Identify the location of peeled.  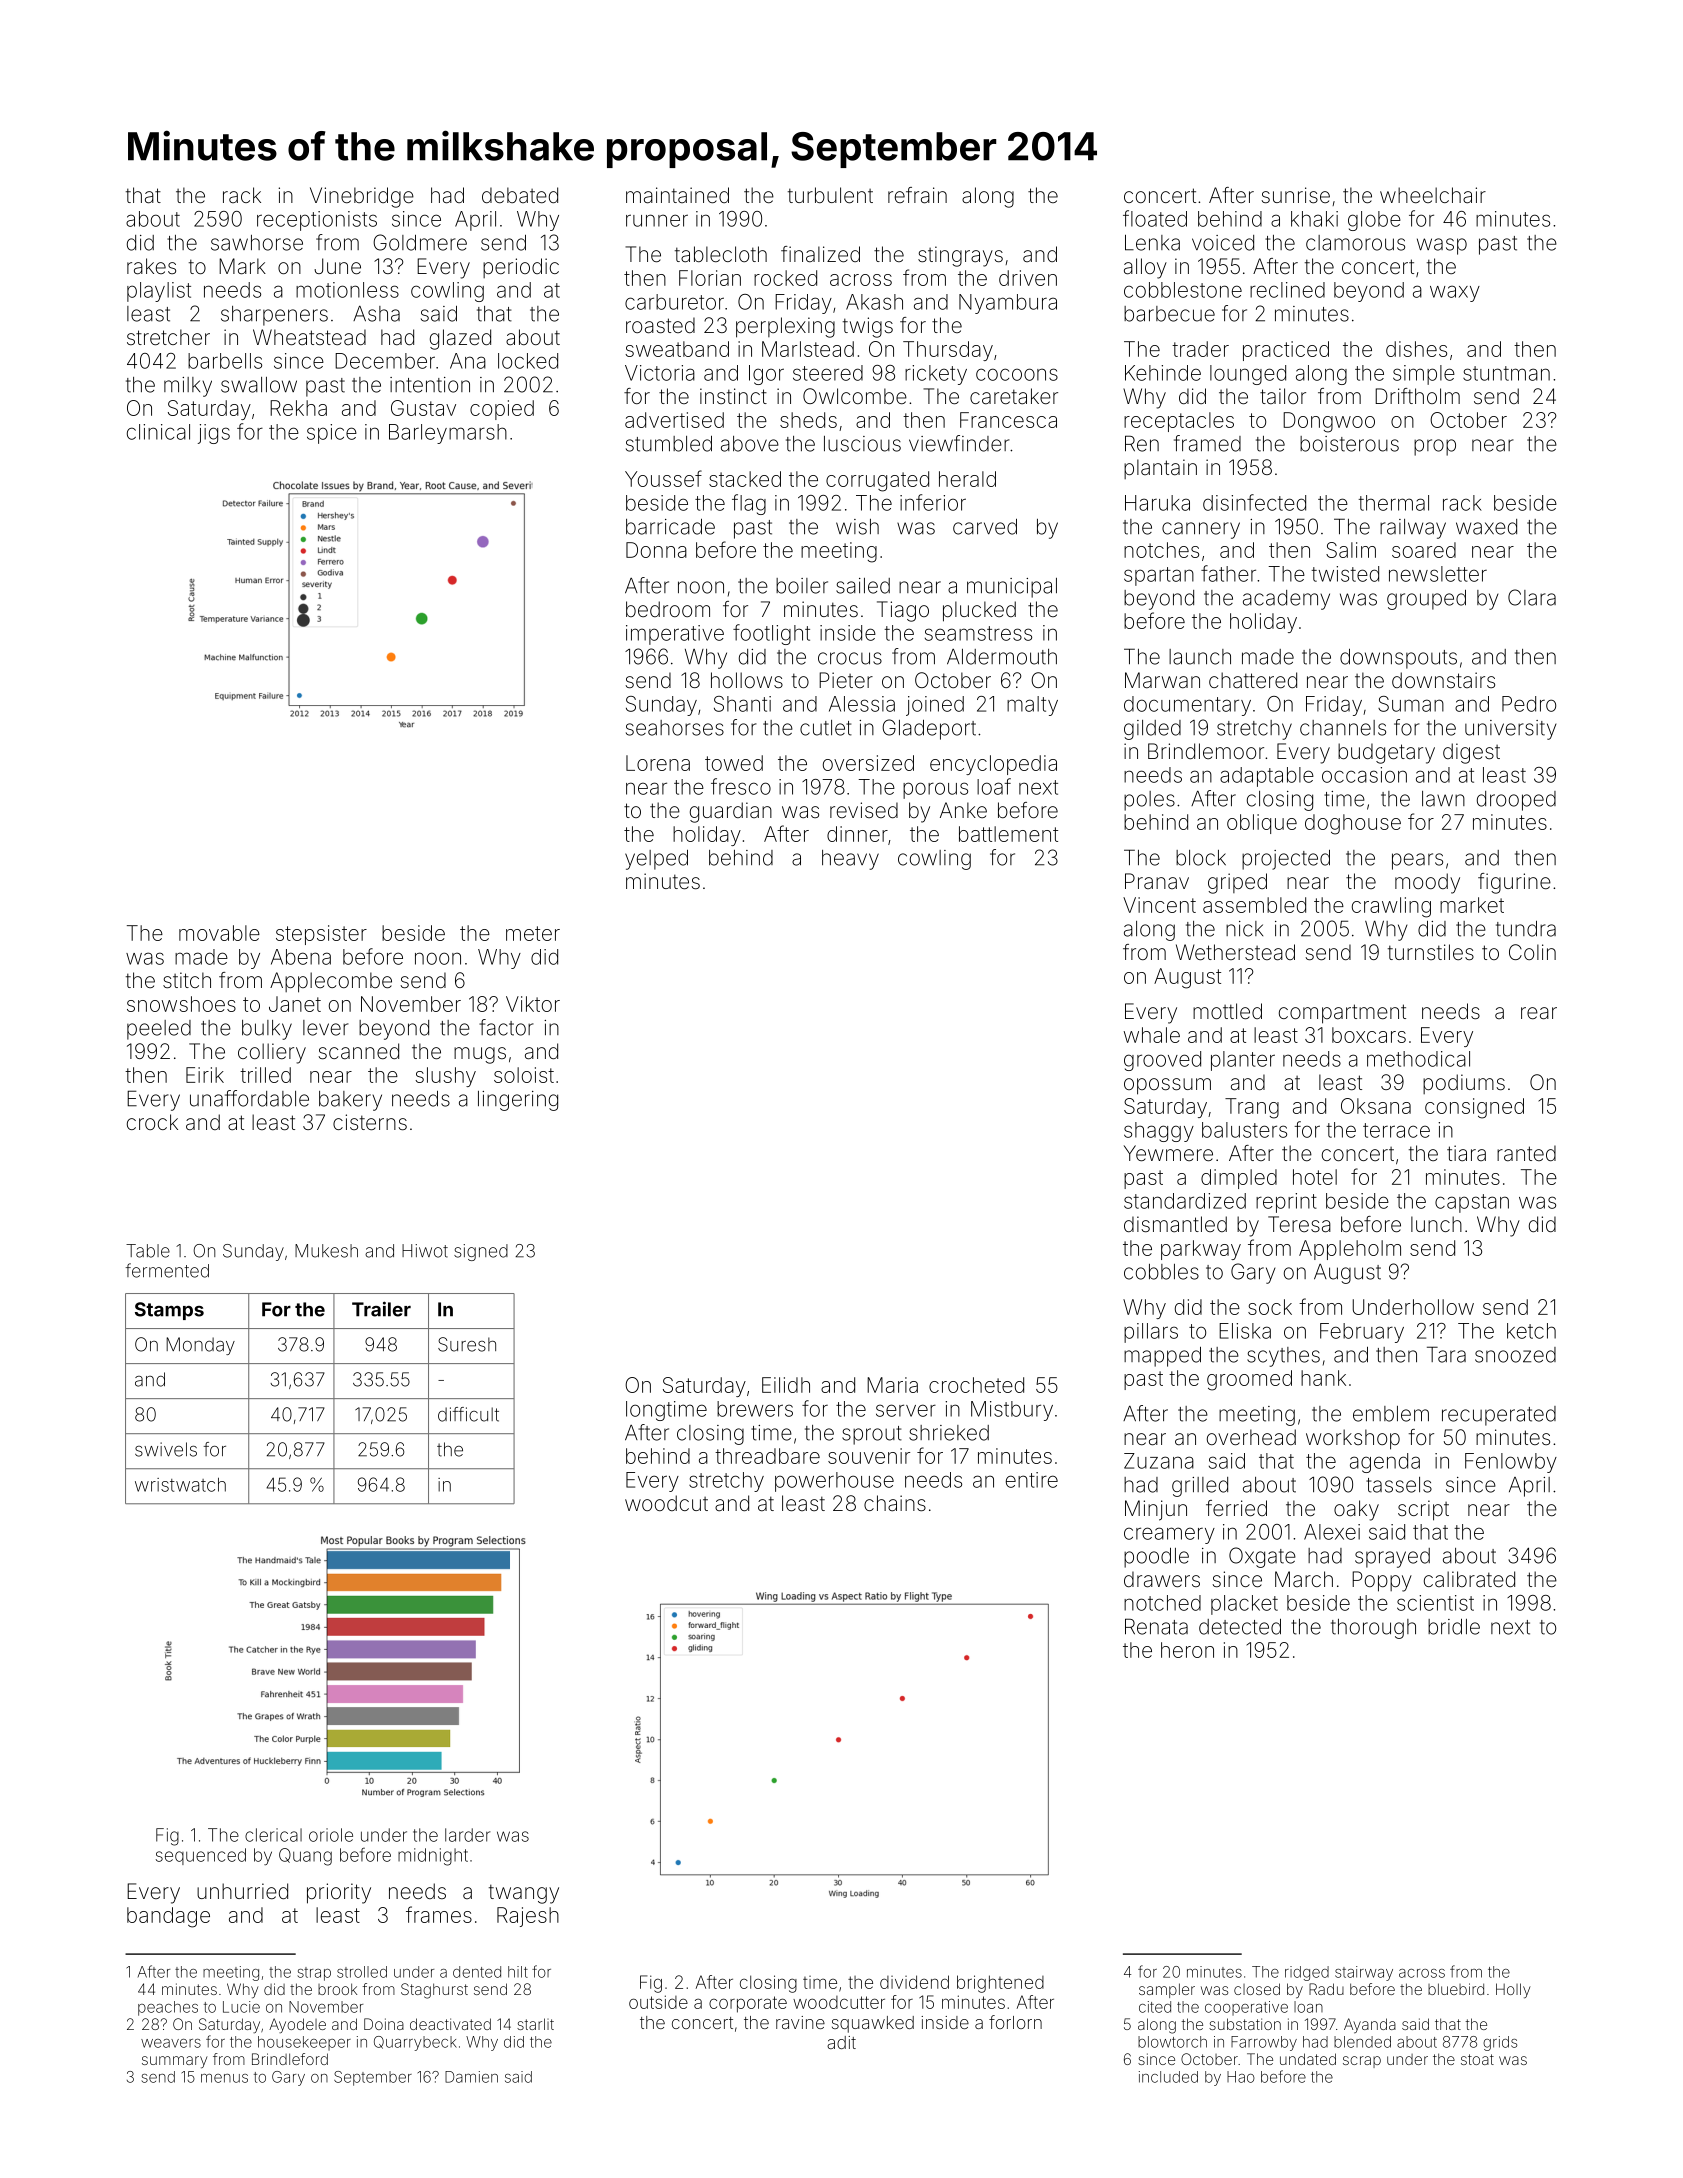
(159, 1030).
